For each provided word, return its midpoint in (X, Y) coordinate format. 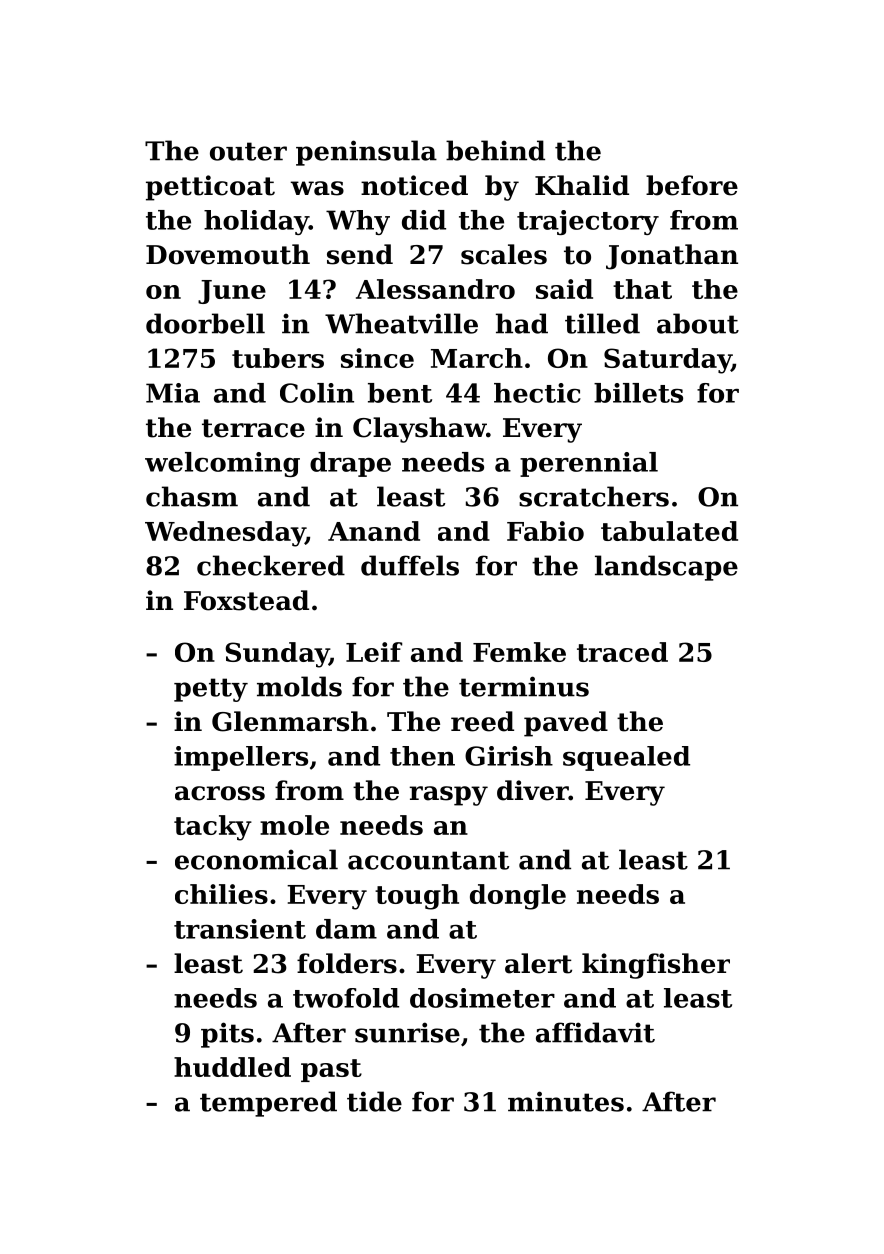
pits (227, 1035)
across (220, 793)
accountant (428, 860)
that (642, 289)
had (522, 323)
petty (211, 690)
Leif (374, 652)
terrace (253, 428)
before (692, 185)
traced (622, 652)
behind (495, 150)
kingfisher (656, 966)
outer (248, 151)
